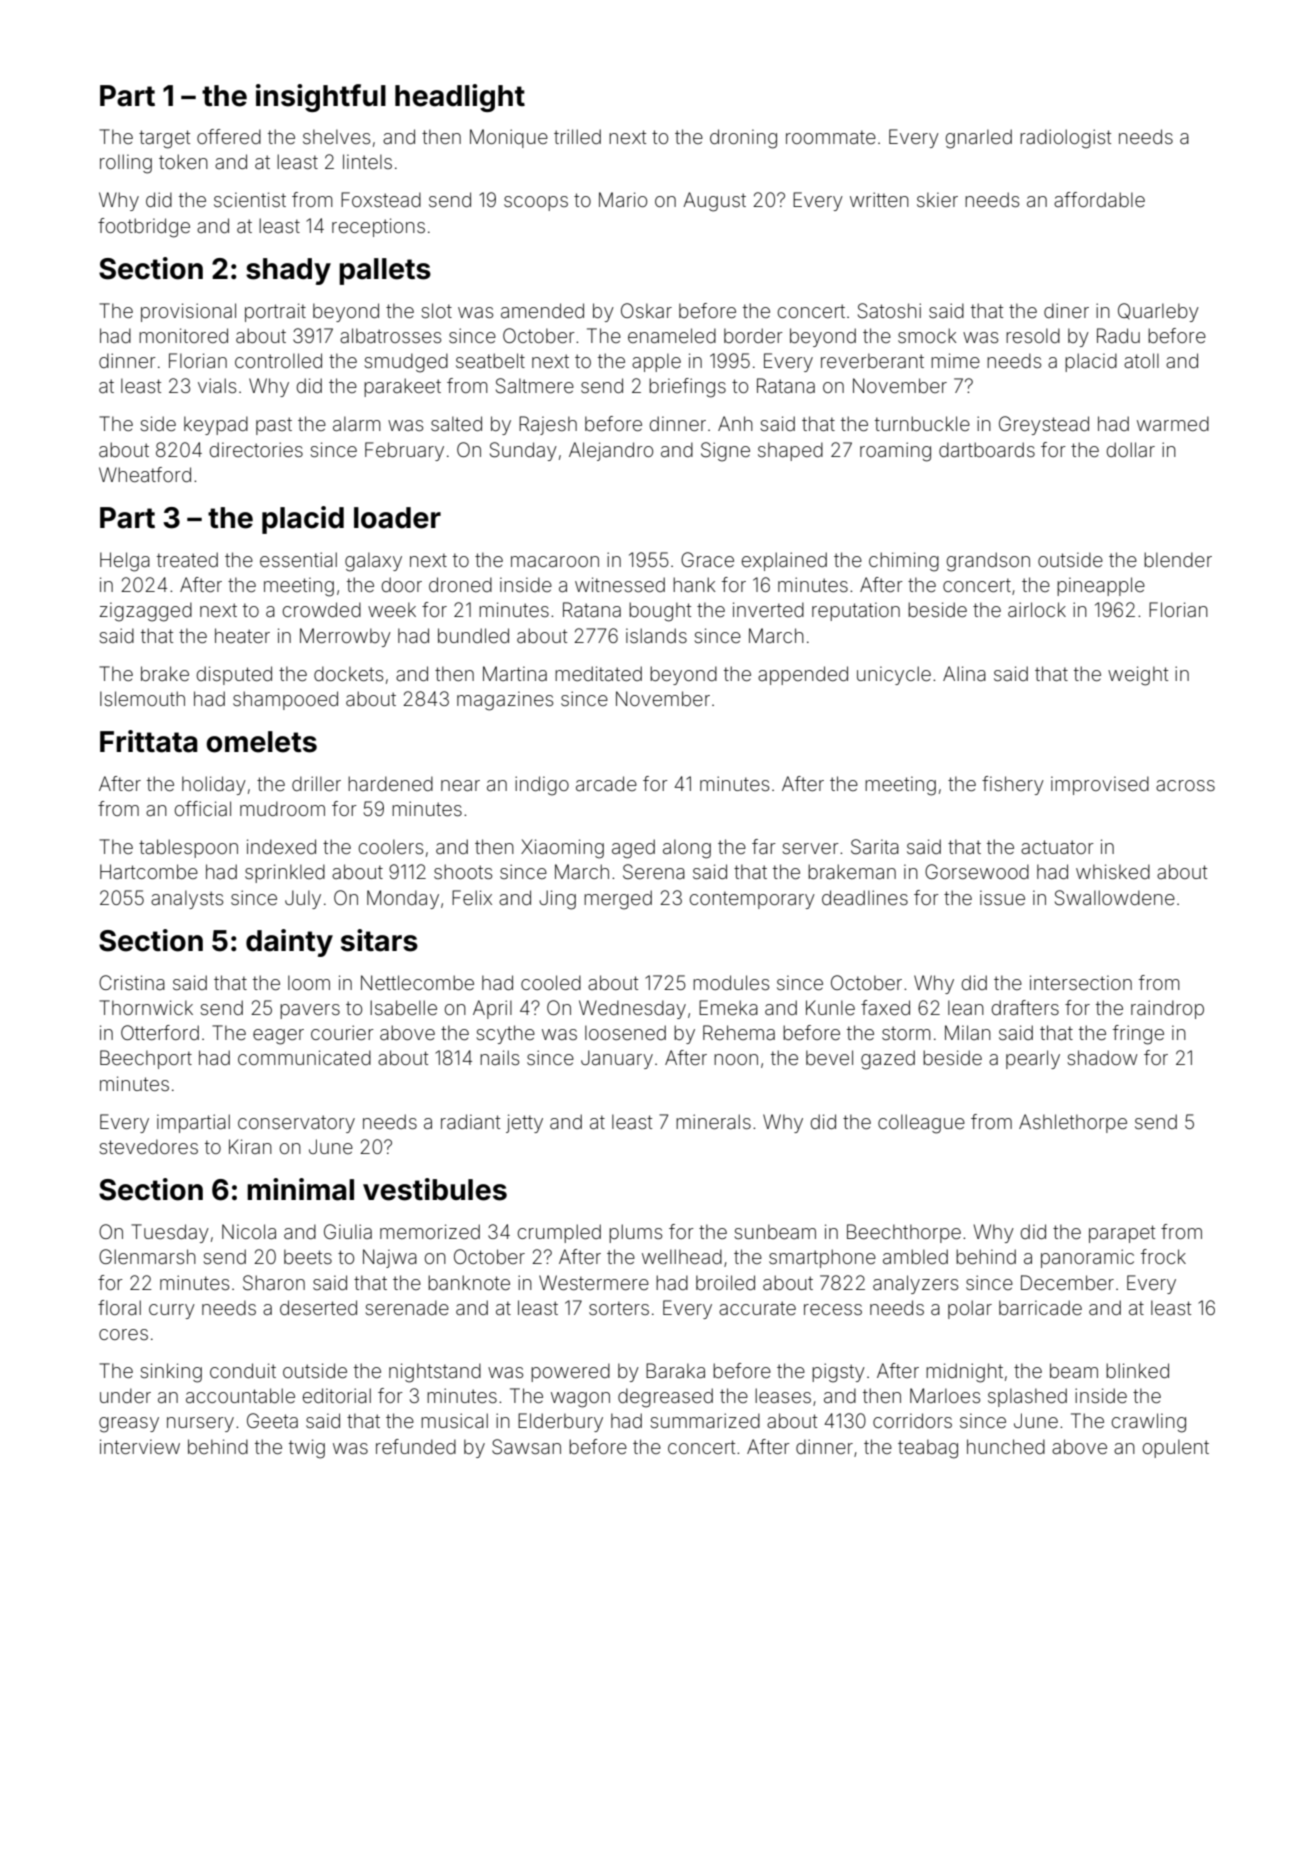  What do you see at coordinates (390, 335) in the screenshot?
I see `albatrosses` at bounding box center [390, 335].
